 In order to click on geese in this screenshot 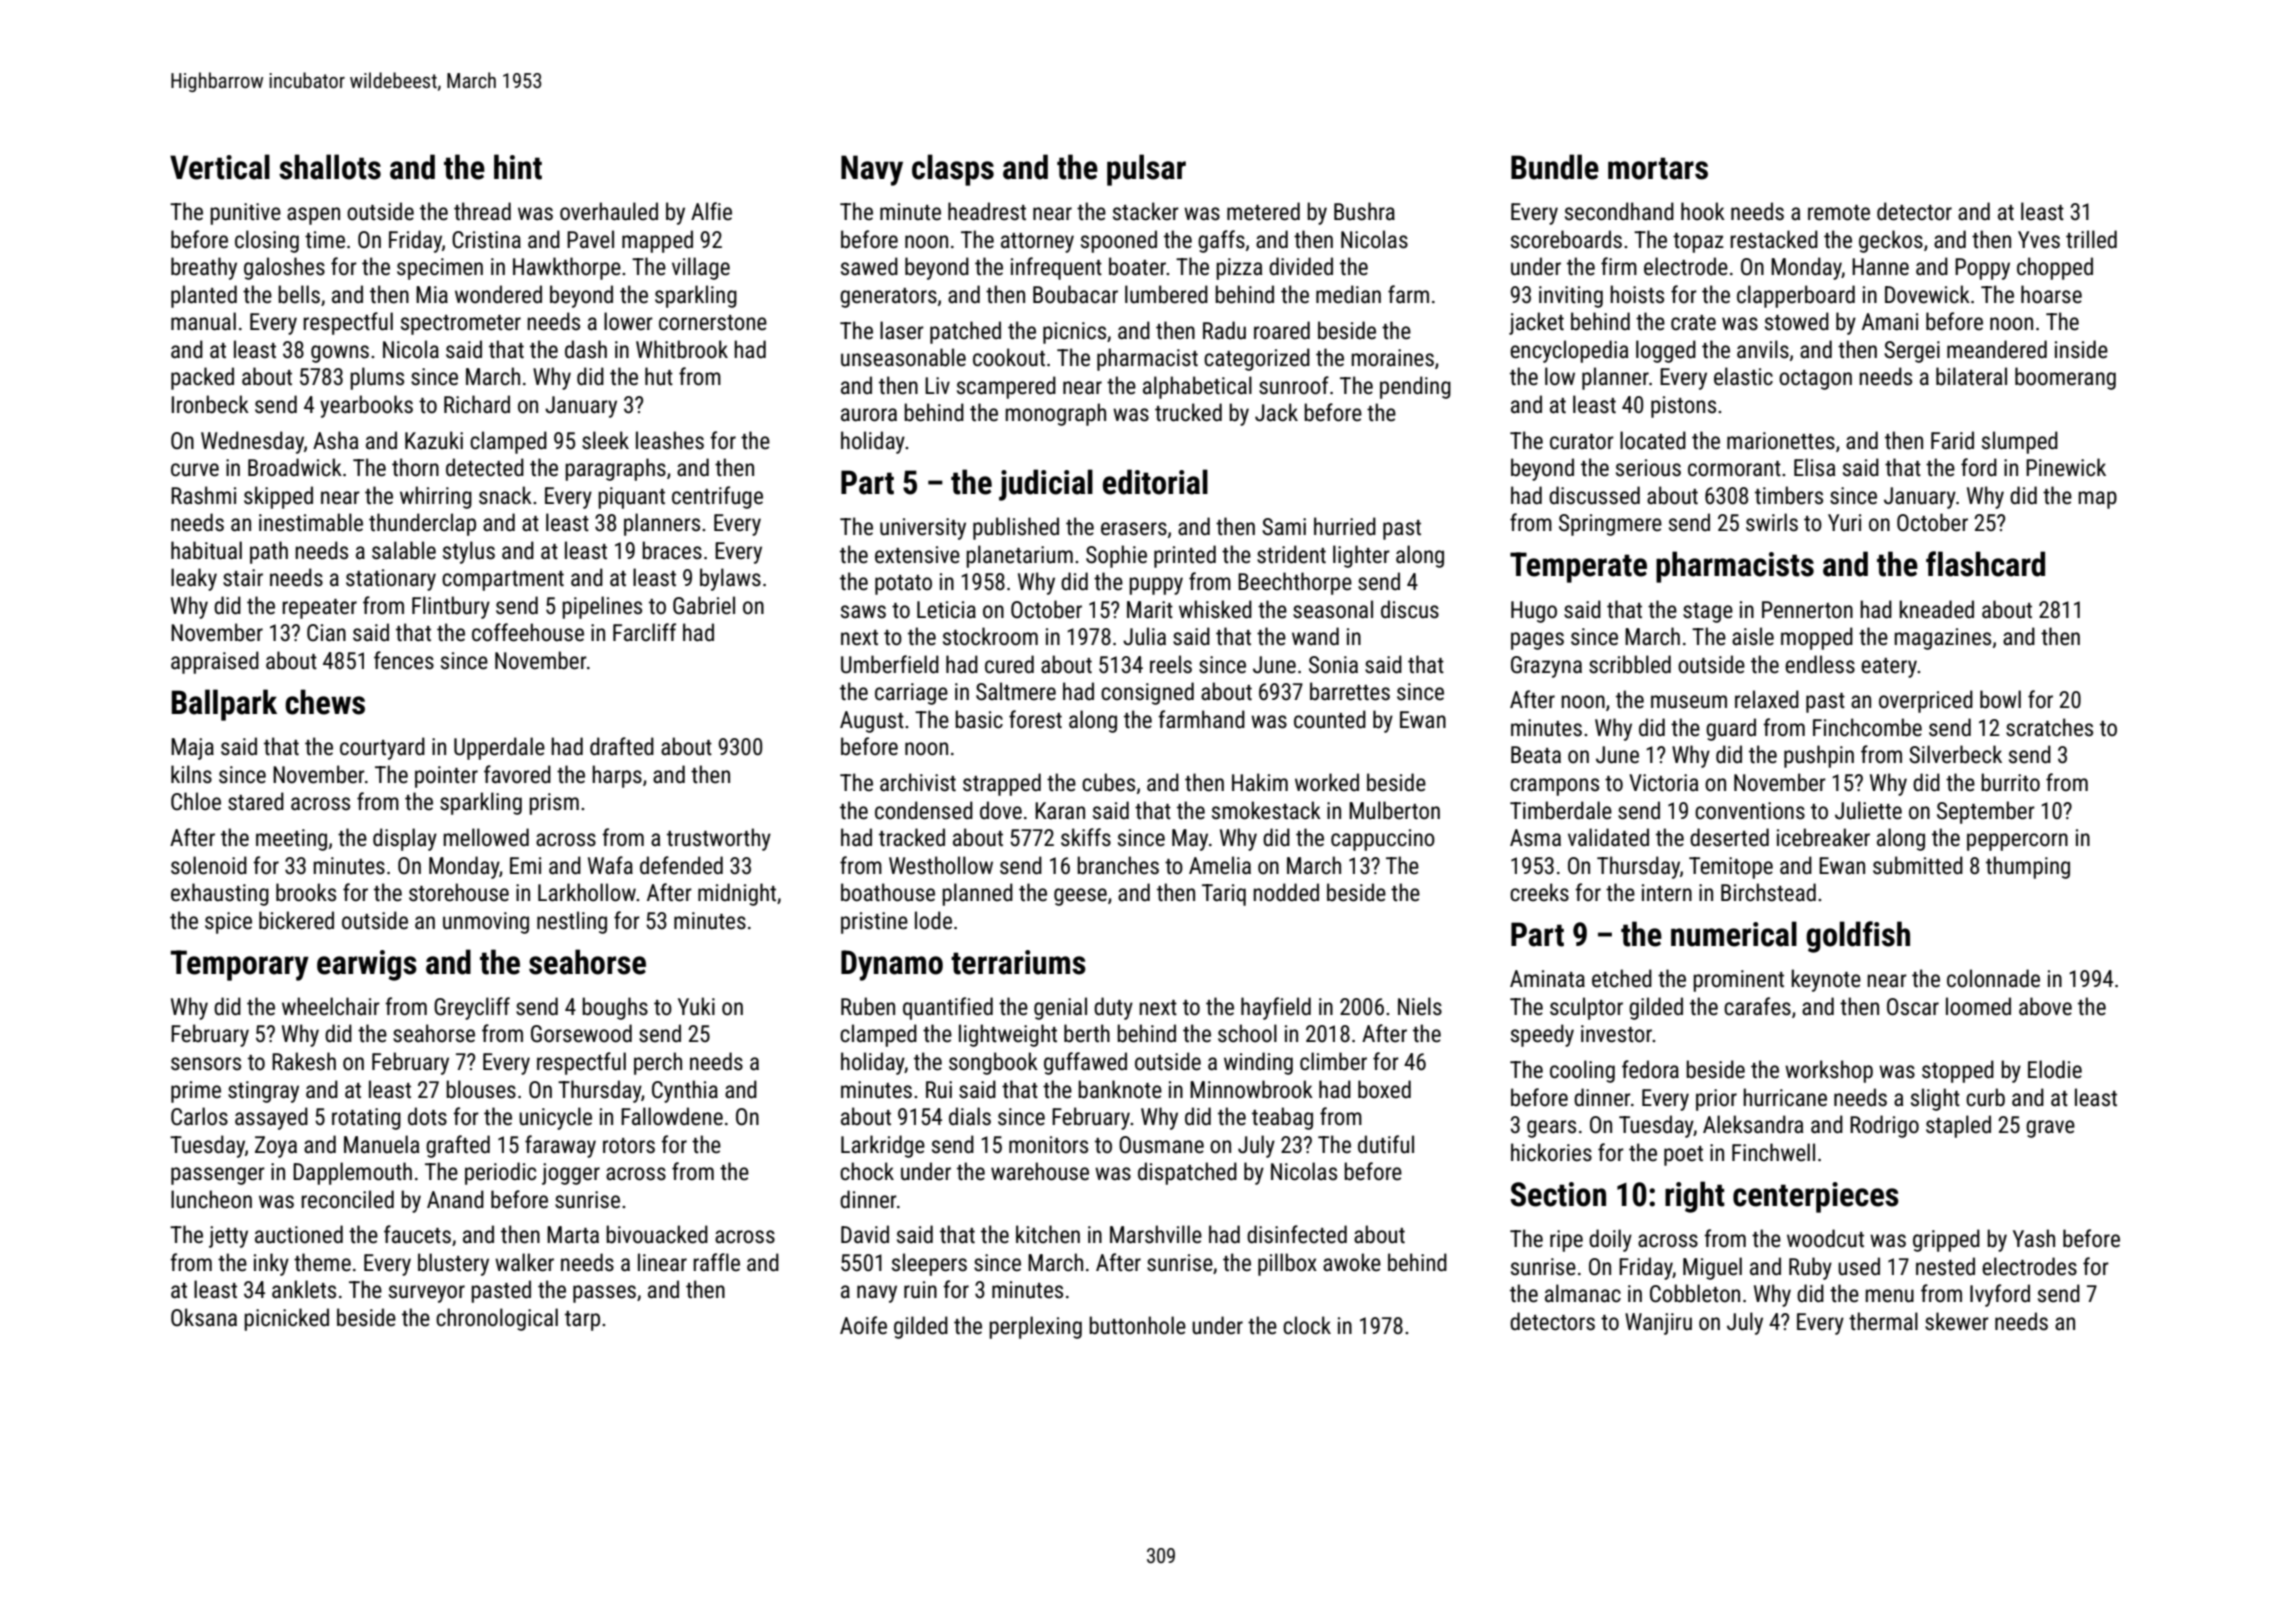, I will do `click(1080, 897)`.
